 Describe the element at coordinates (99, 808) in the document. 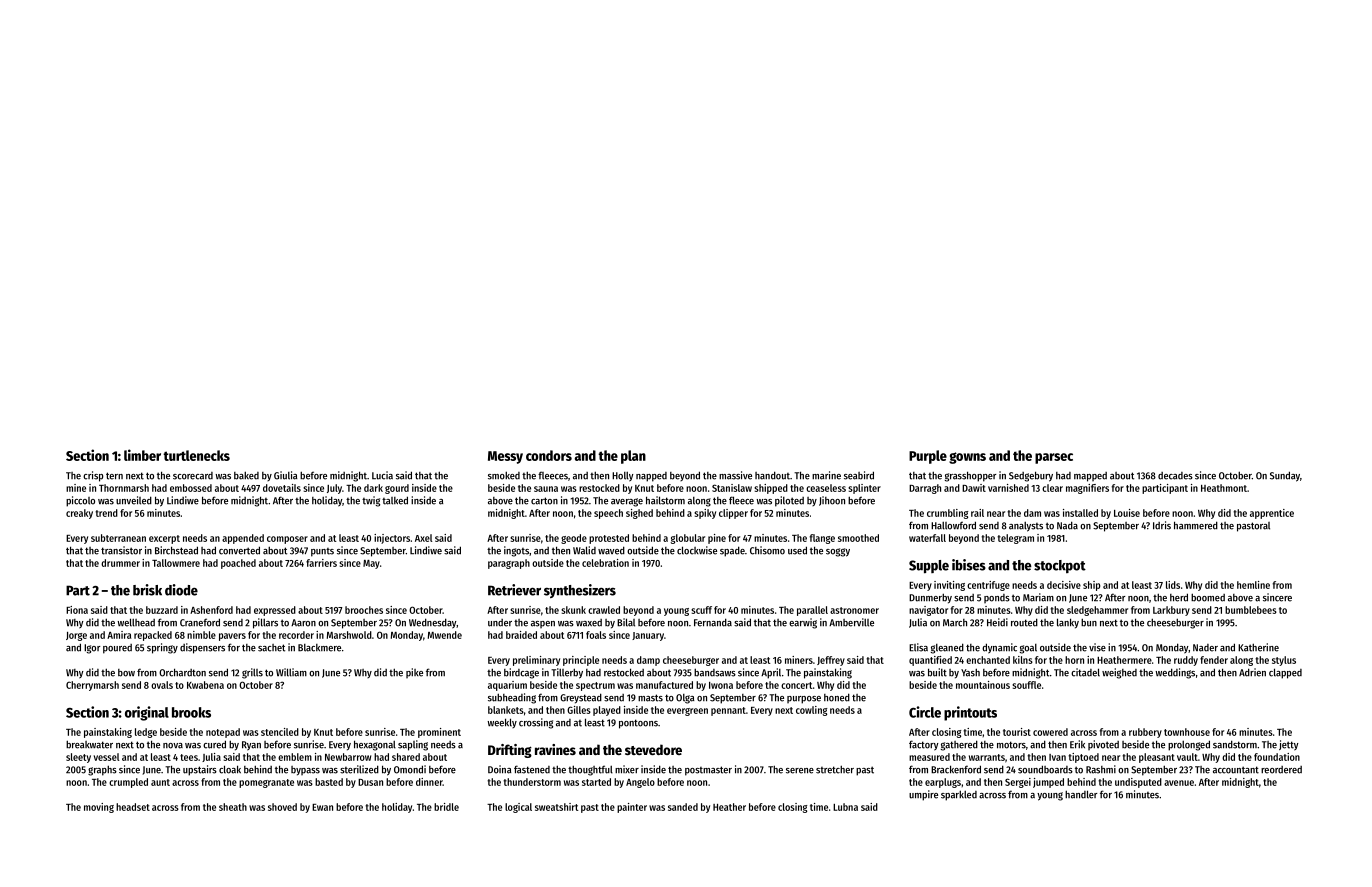

I see `moving` at that location.
